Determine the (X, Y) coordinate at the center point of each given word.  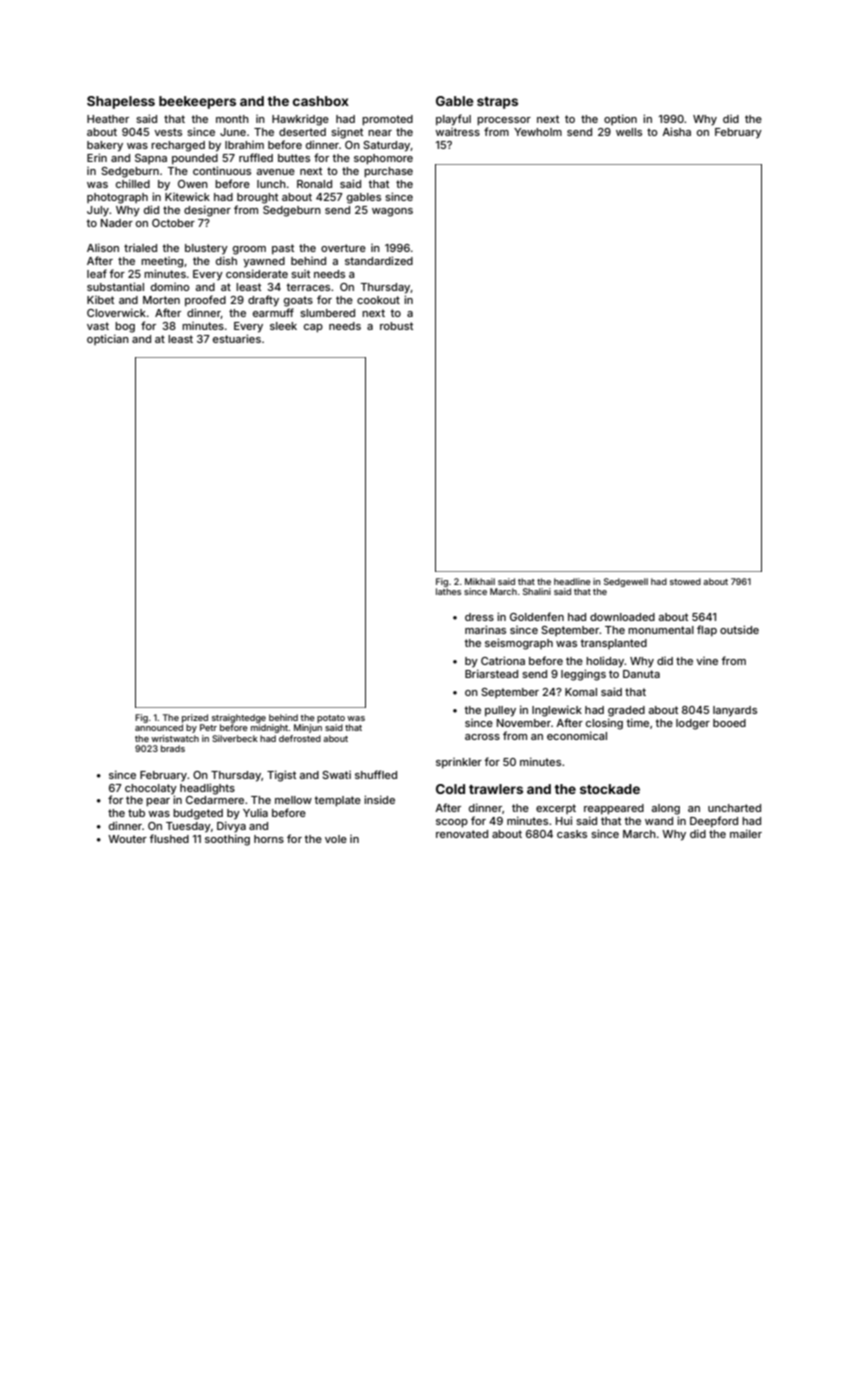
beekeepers (197, 102)
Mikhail (480, 581)
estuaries (237, 338)
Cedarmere (215, 800)
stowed (685, 581)
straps (497, 103)
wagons (392, 212)
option (620, 119)
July (98, 211)
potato (331, 719)
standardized (379, 260)
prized (195, 718)
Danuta (641, 674)
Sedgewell (626, 582)
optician (108, 339)
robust (396, 326)
